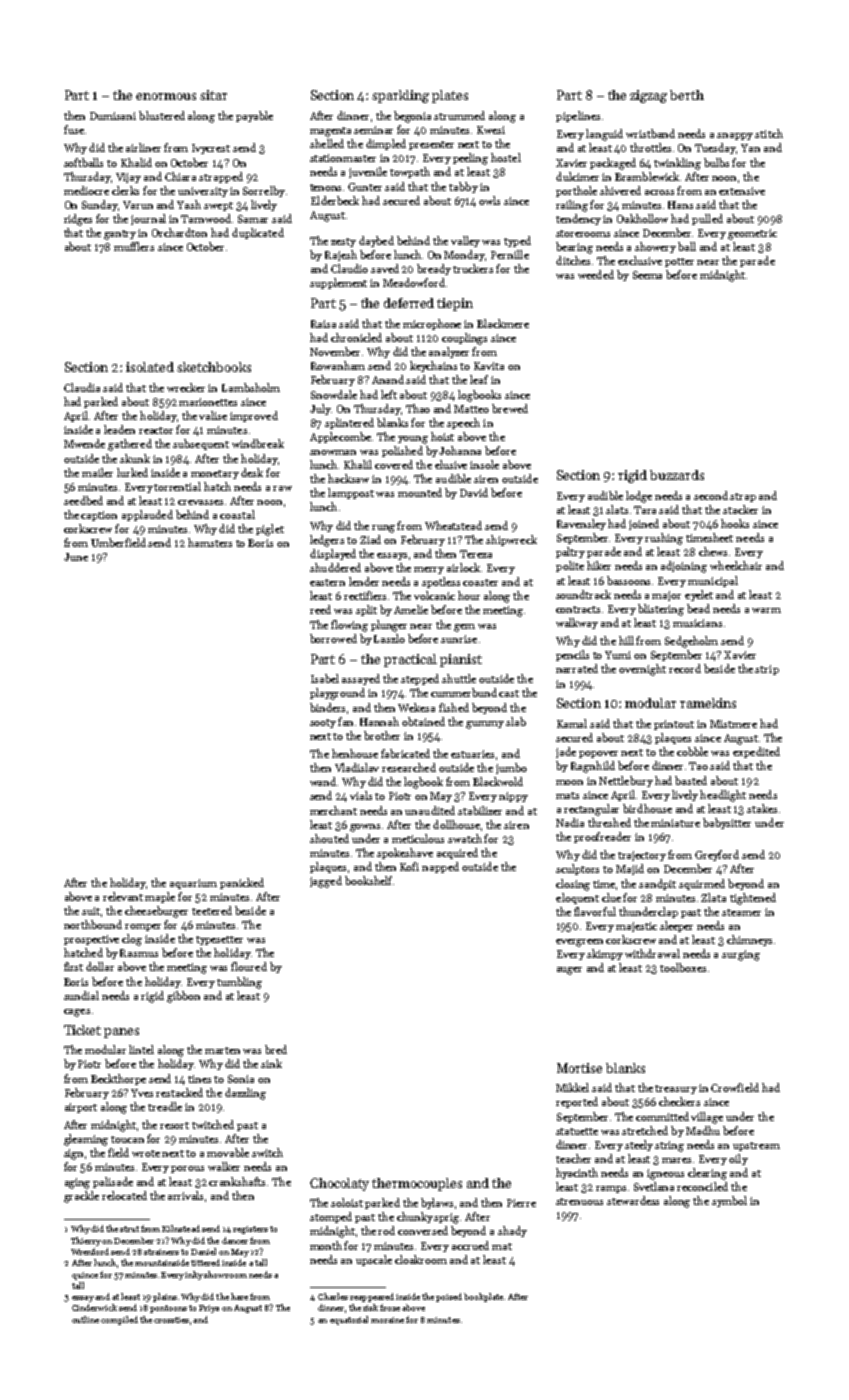  What do you see at coordinates (400, 96) in the screenshot?
I see `sparkling` at bounding box center [400, 96].
